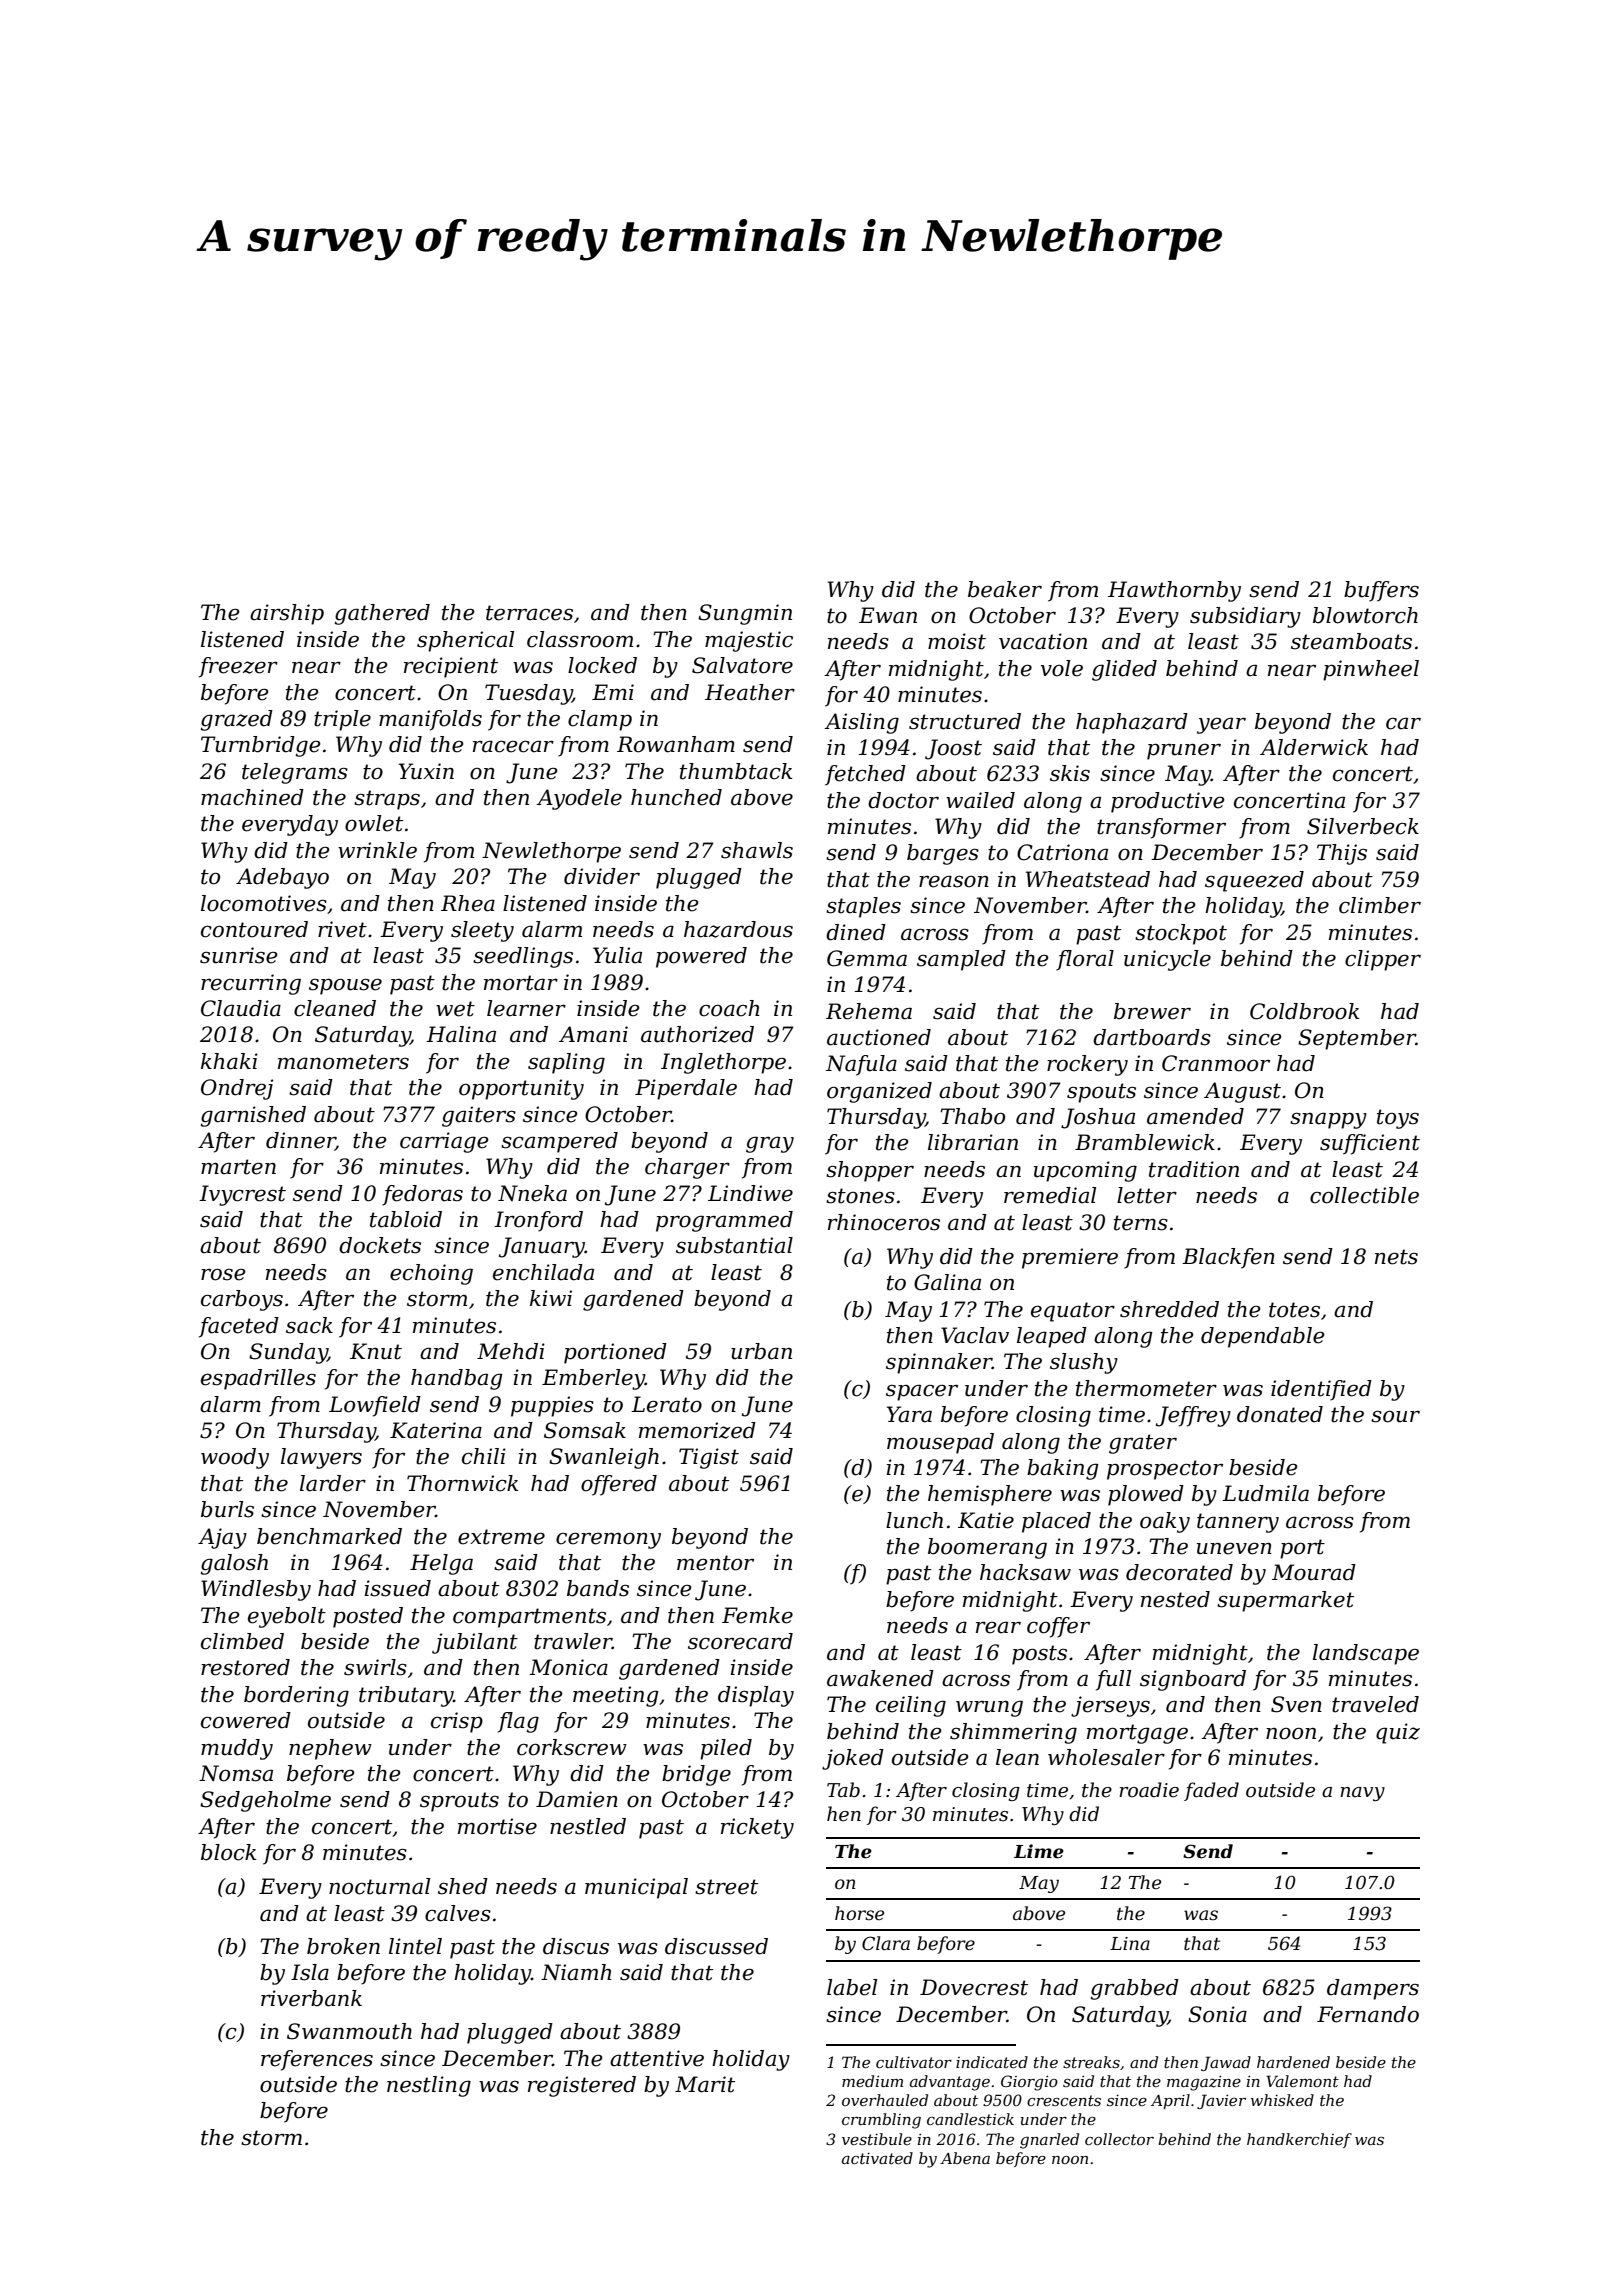  What do you see at coordinates (676, 744) in the screenshot?
I see `Rowanham` at bounding box center [676, 744].
